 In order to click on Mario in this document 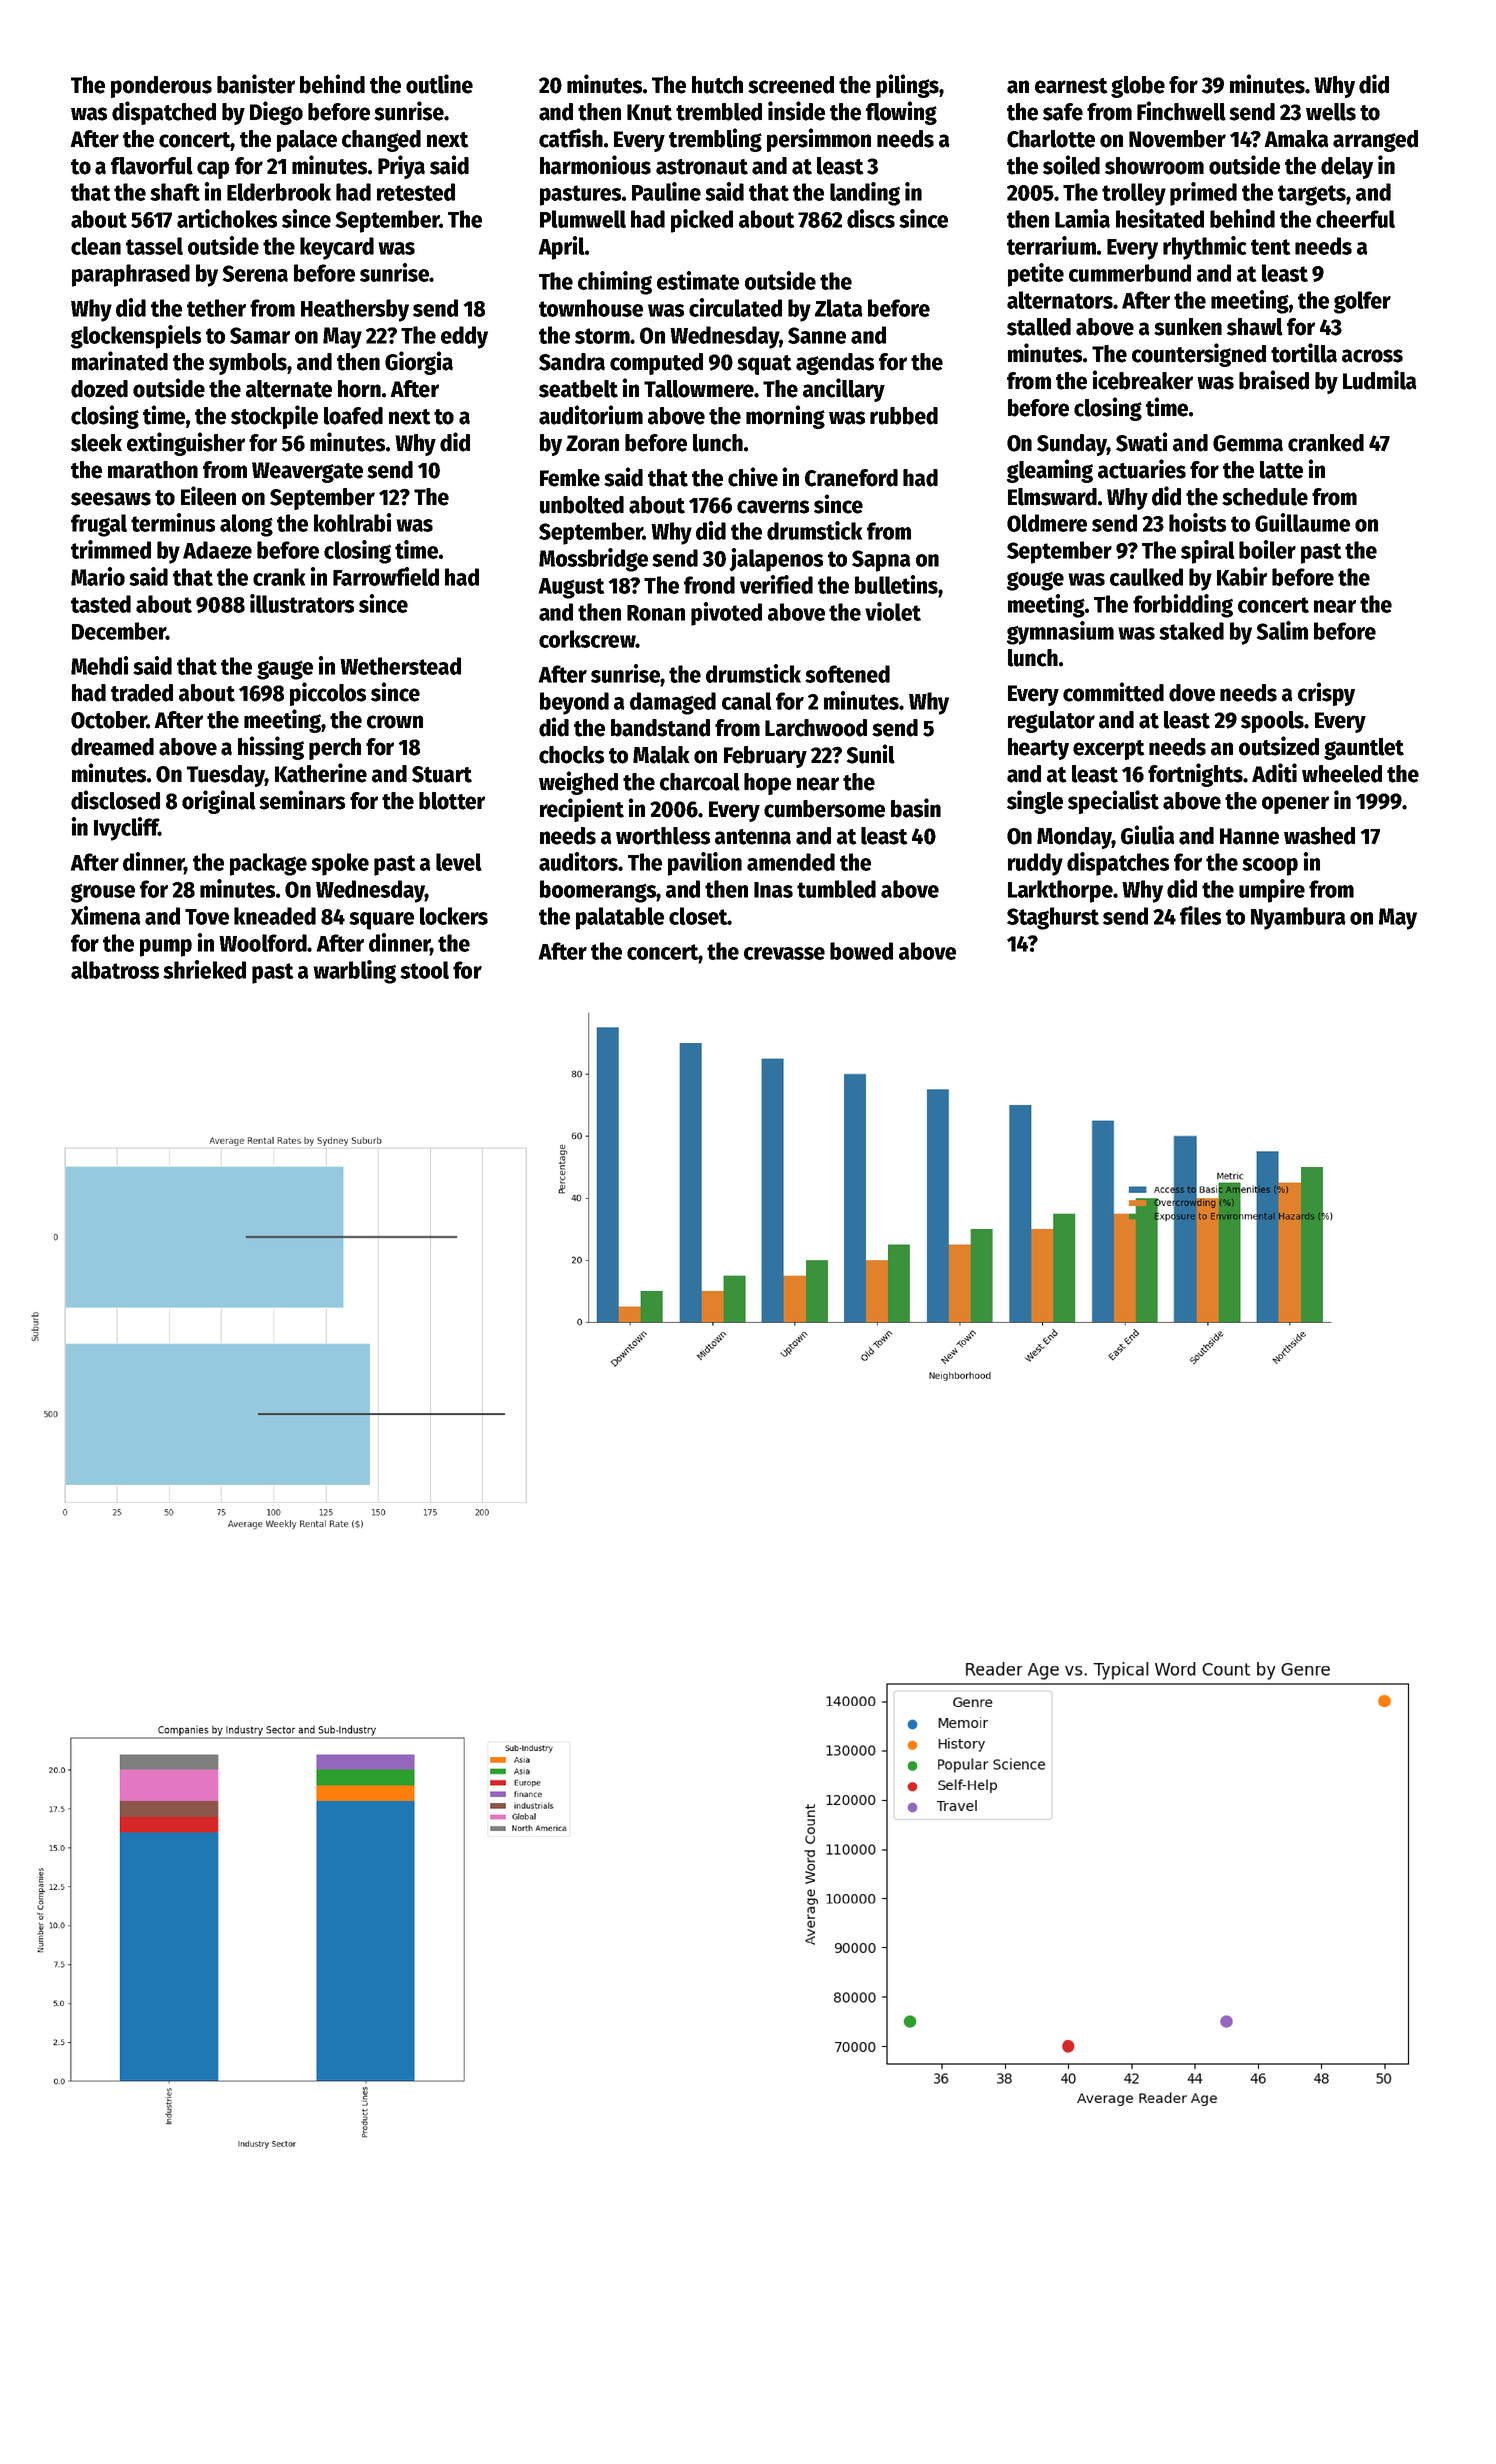, I will do `click(98, 576)`.
